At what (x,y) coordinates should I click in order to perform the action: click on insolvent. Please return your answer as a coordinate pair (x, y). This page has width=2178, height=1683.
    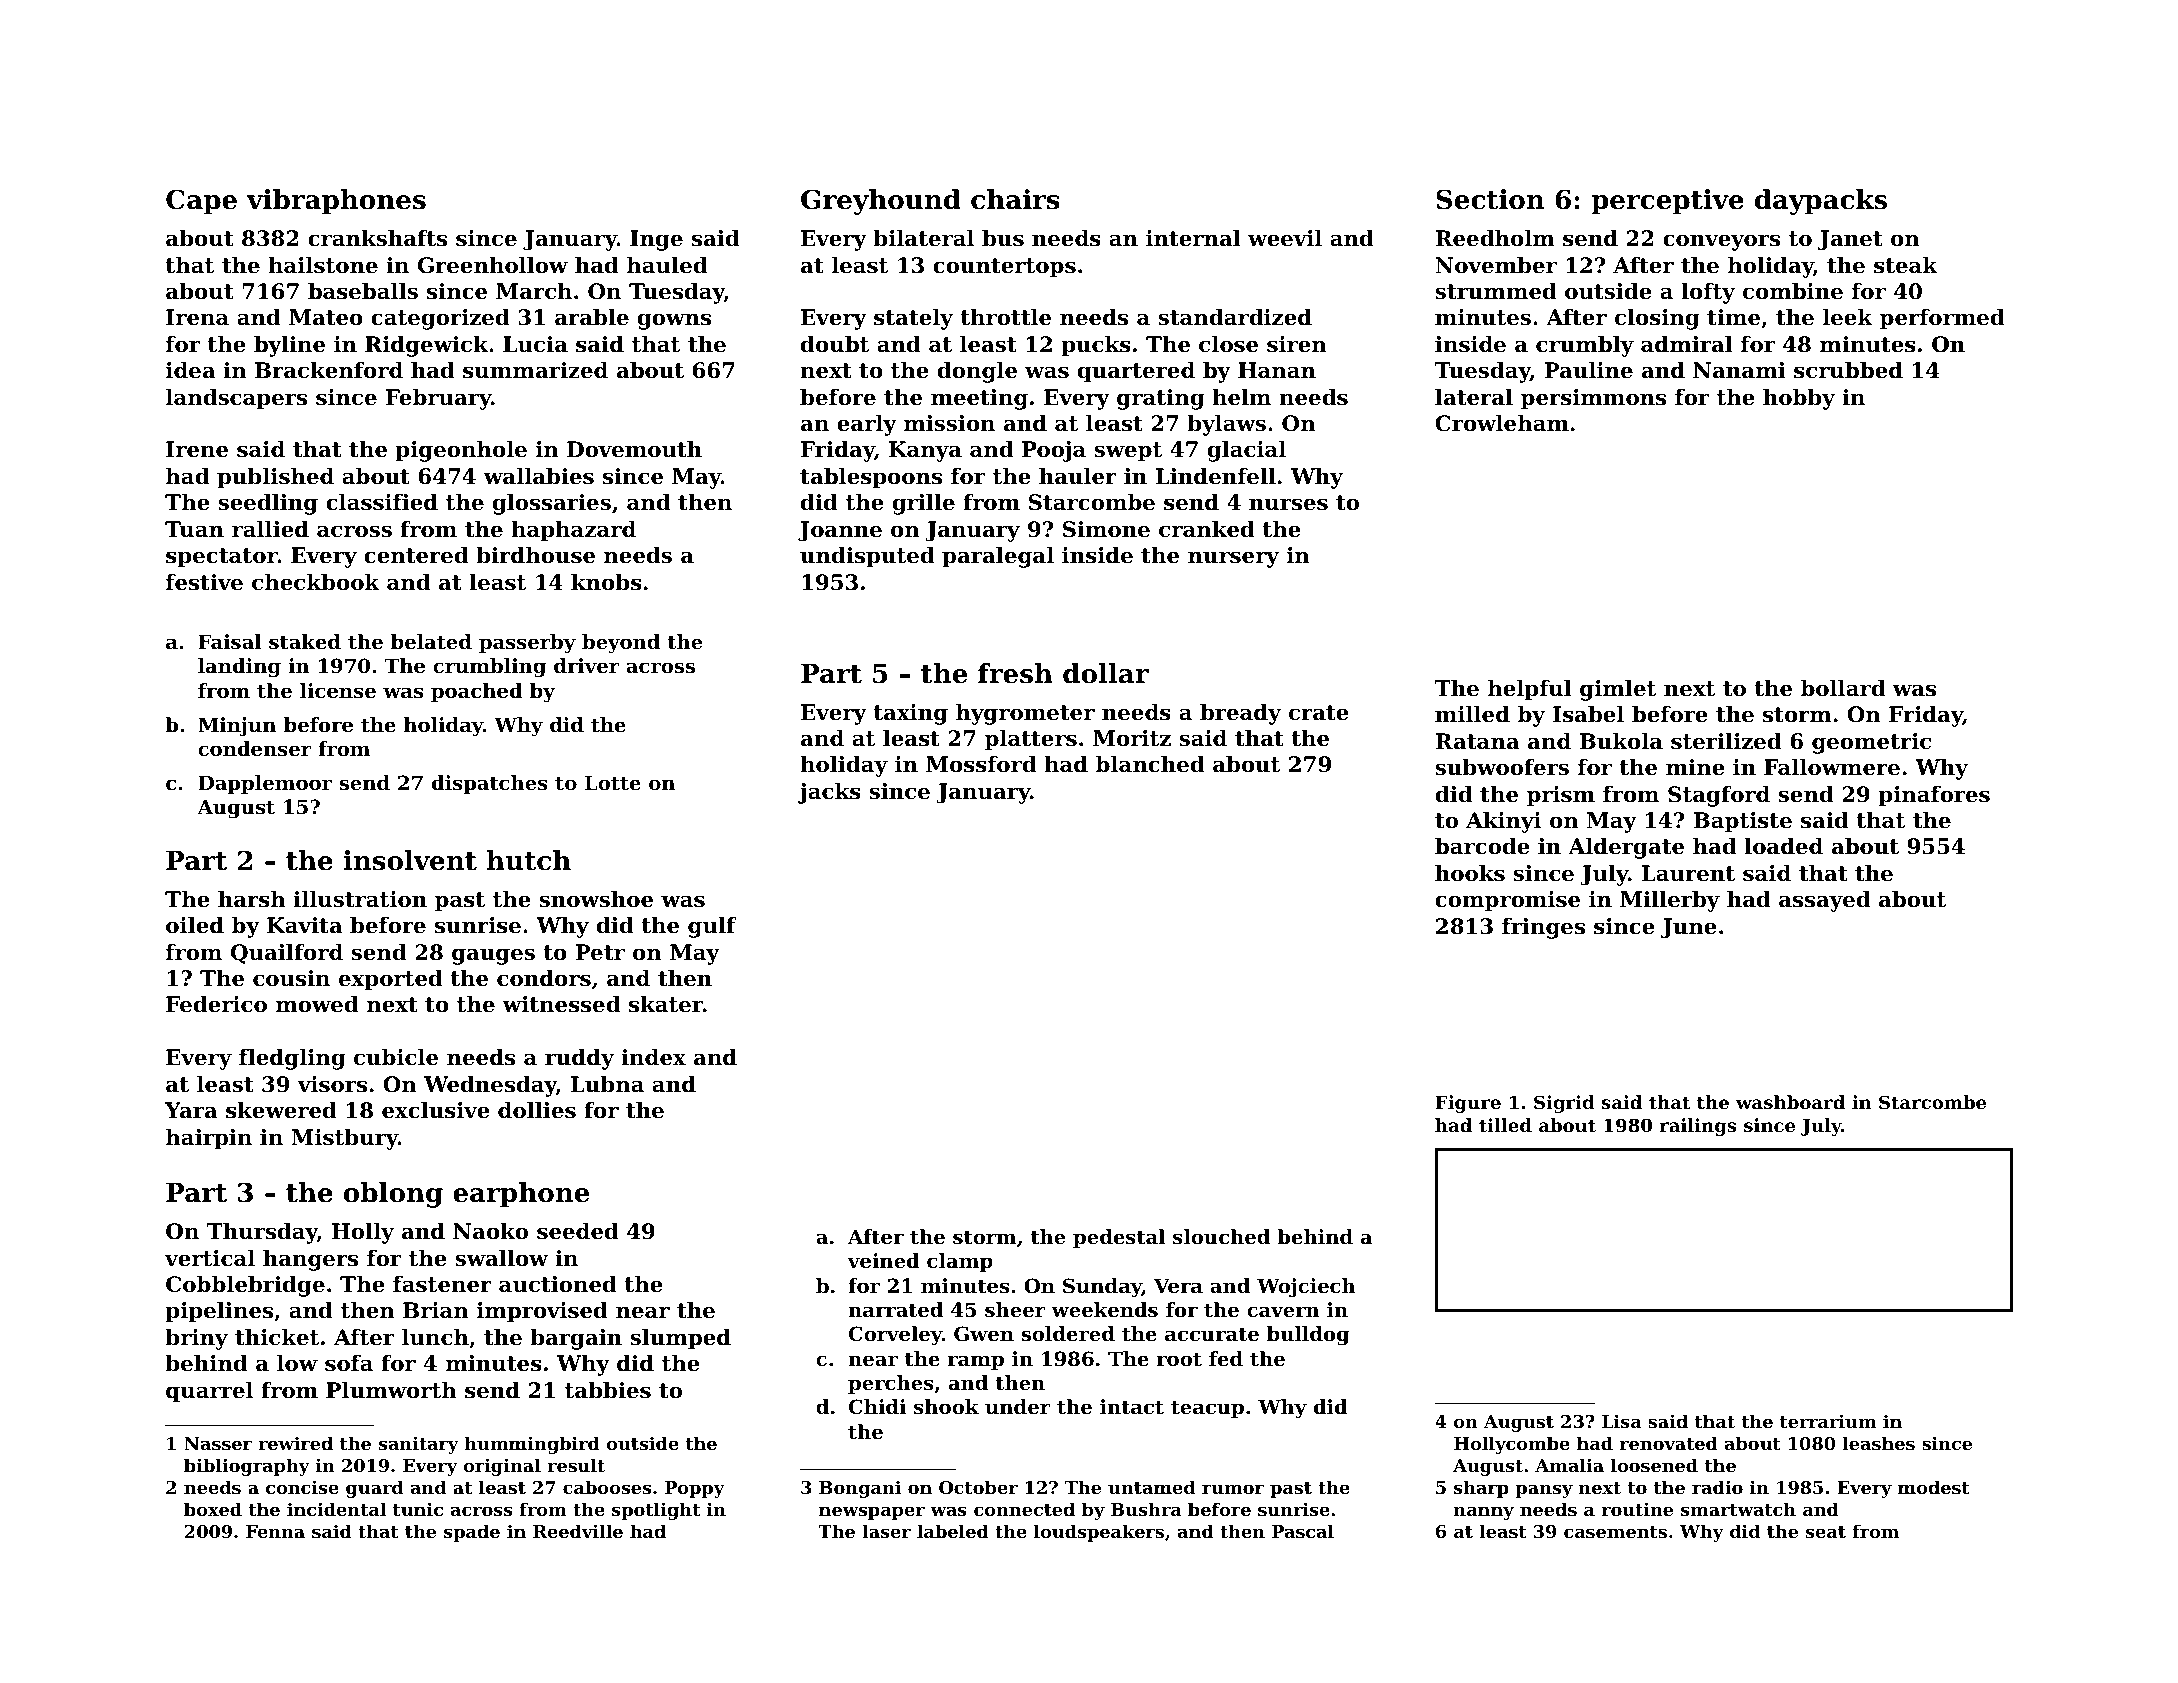
    Looking at the image, I should click on (410, 860).
